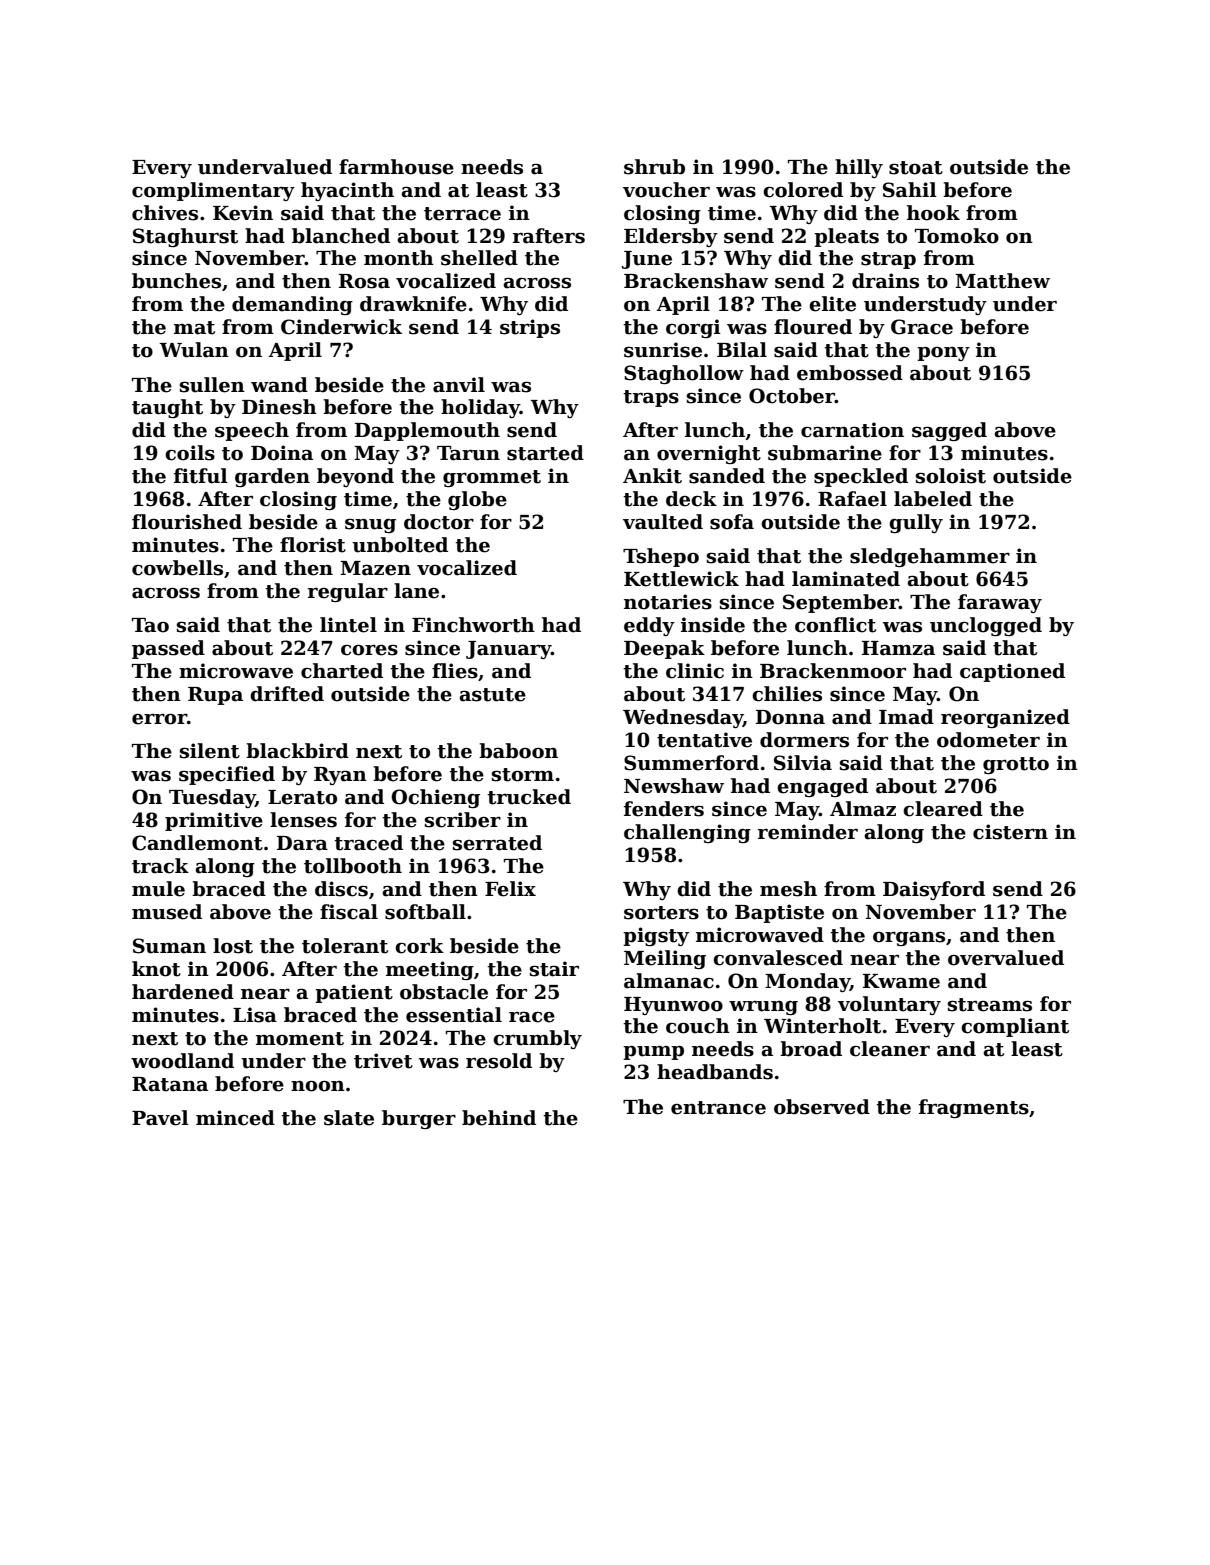 This image has width=1210, height=1565. I want to click on sagged, so click(949, 431).
